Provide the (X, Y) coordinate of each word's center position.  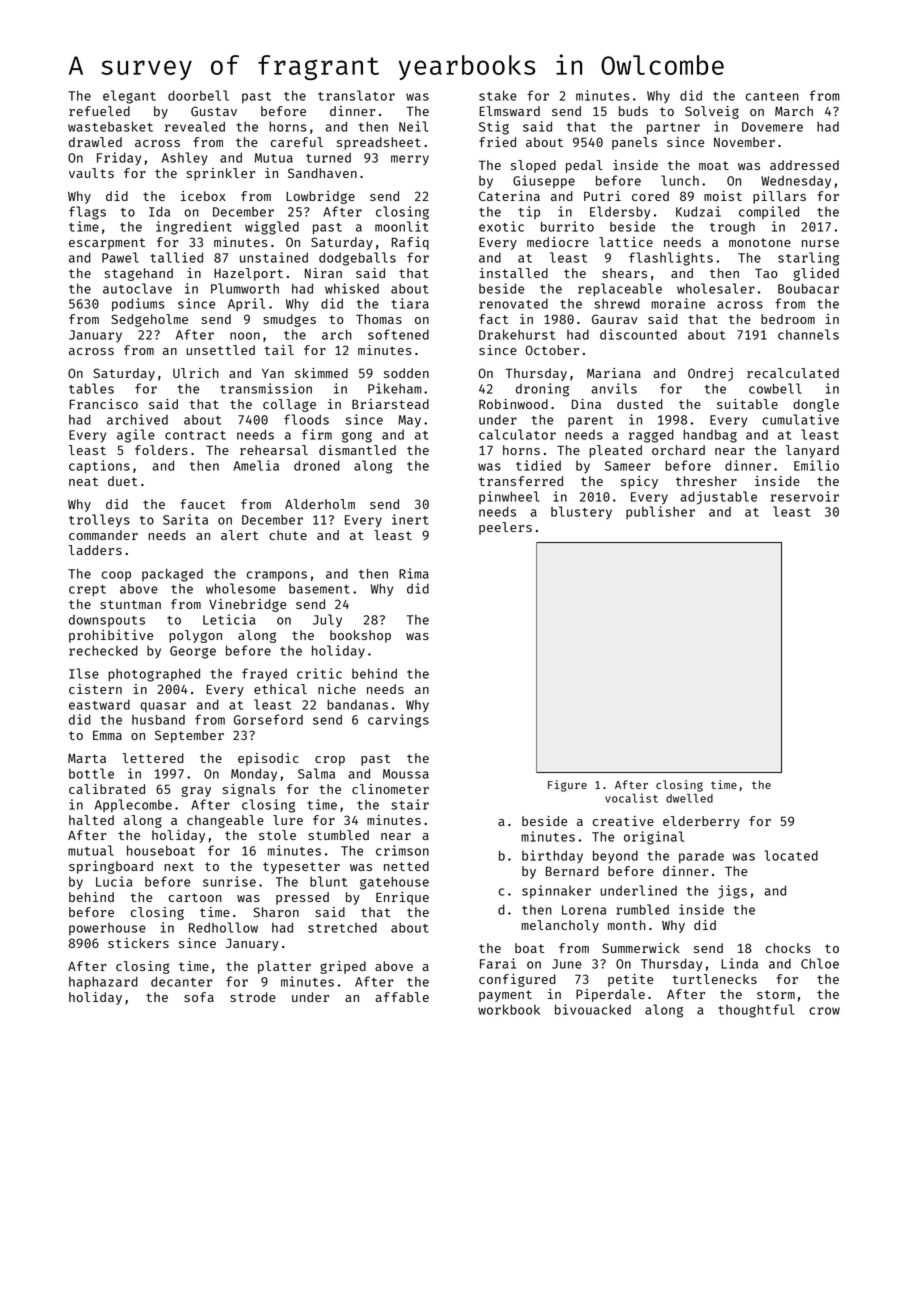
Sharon (276, 912)
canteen (772, 96)
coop (116, 576)
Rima (414, 573)
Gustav (214, 111)
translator (356, 95)
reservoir (805, 496)
